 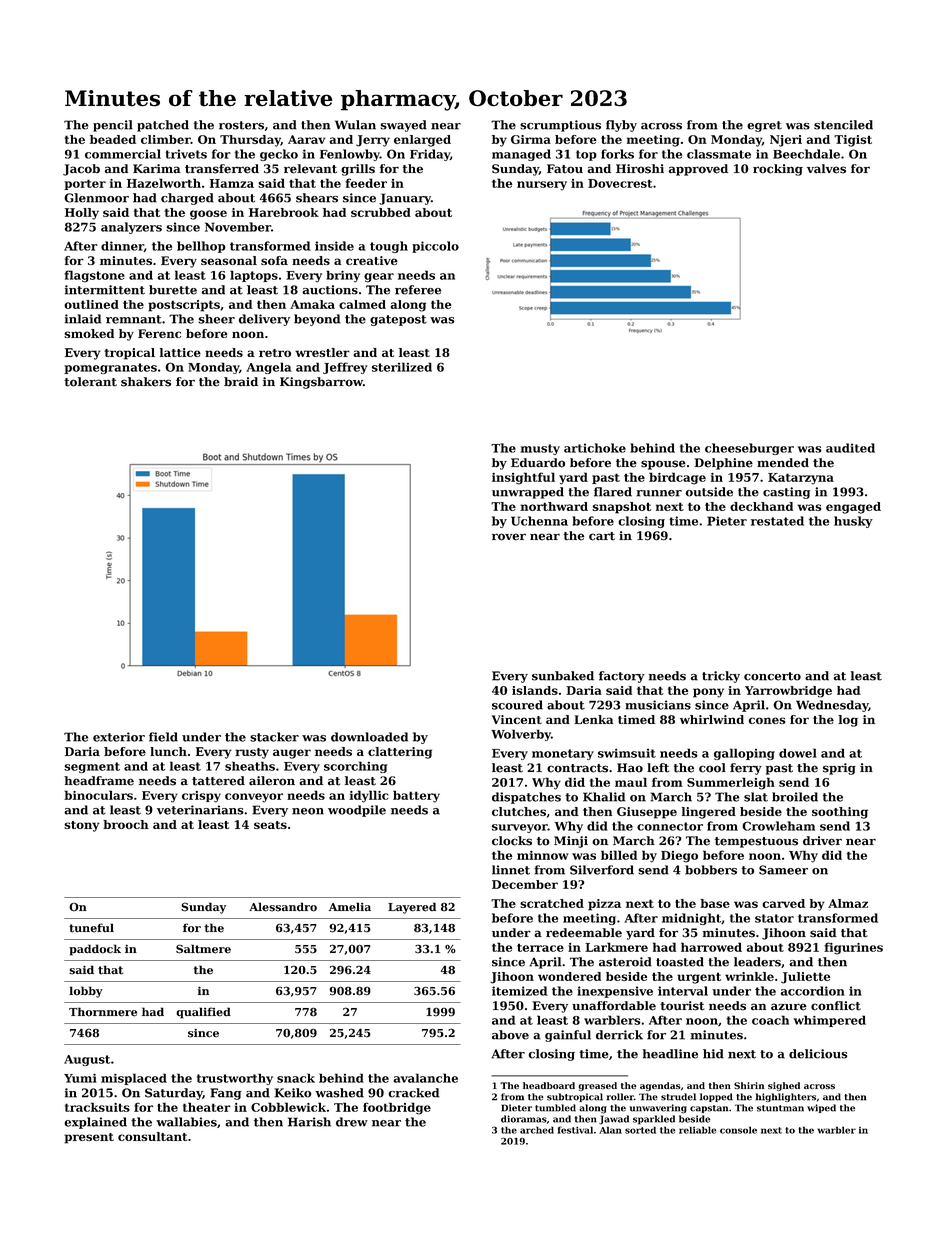 I want to click on field, so click(x=163, y=737).
